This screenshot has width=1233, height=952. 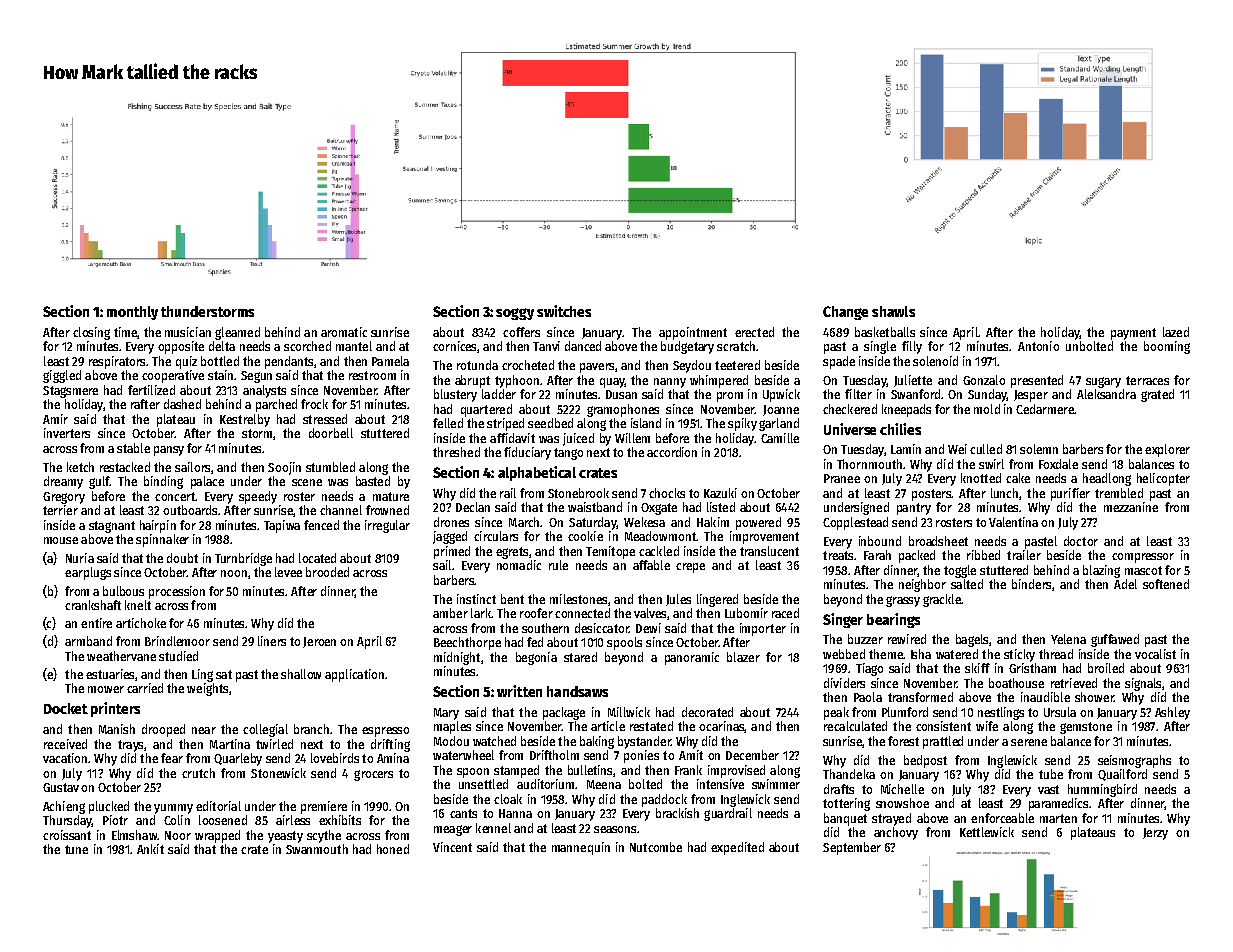 I want to click on Tanvi, so click(x=546, y=346).
